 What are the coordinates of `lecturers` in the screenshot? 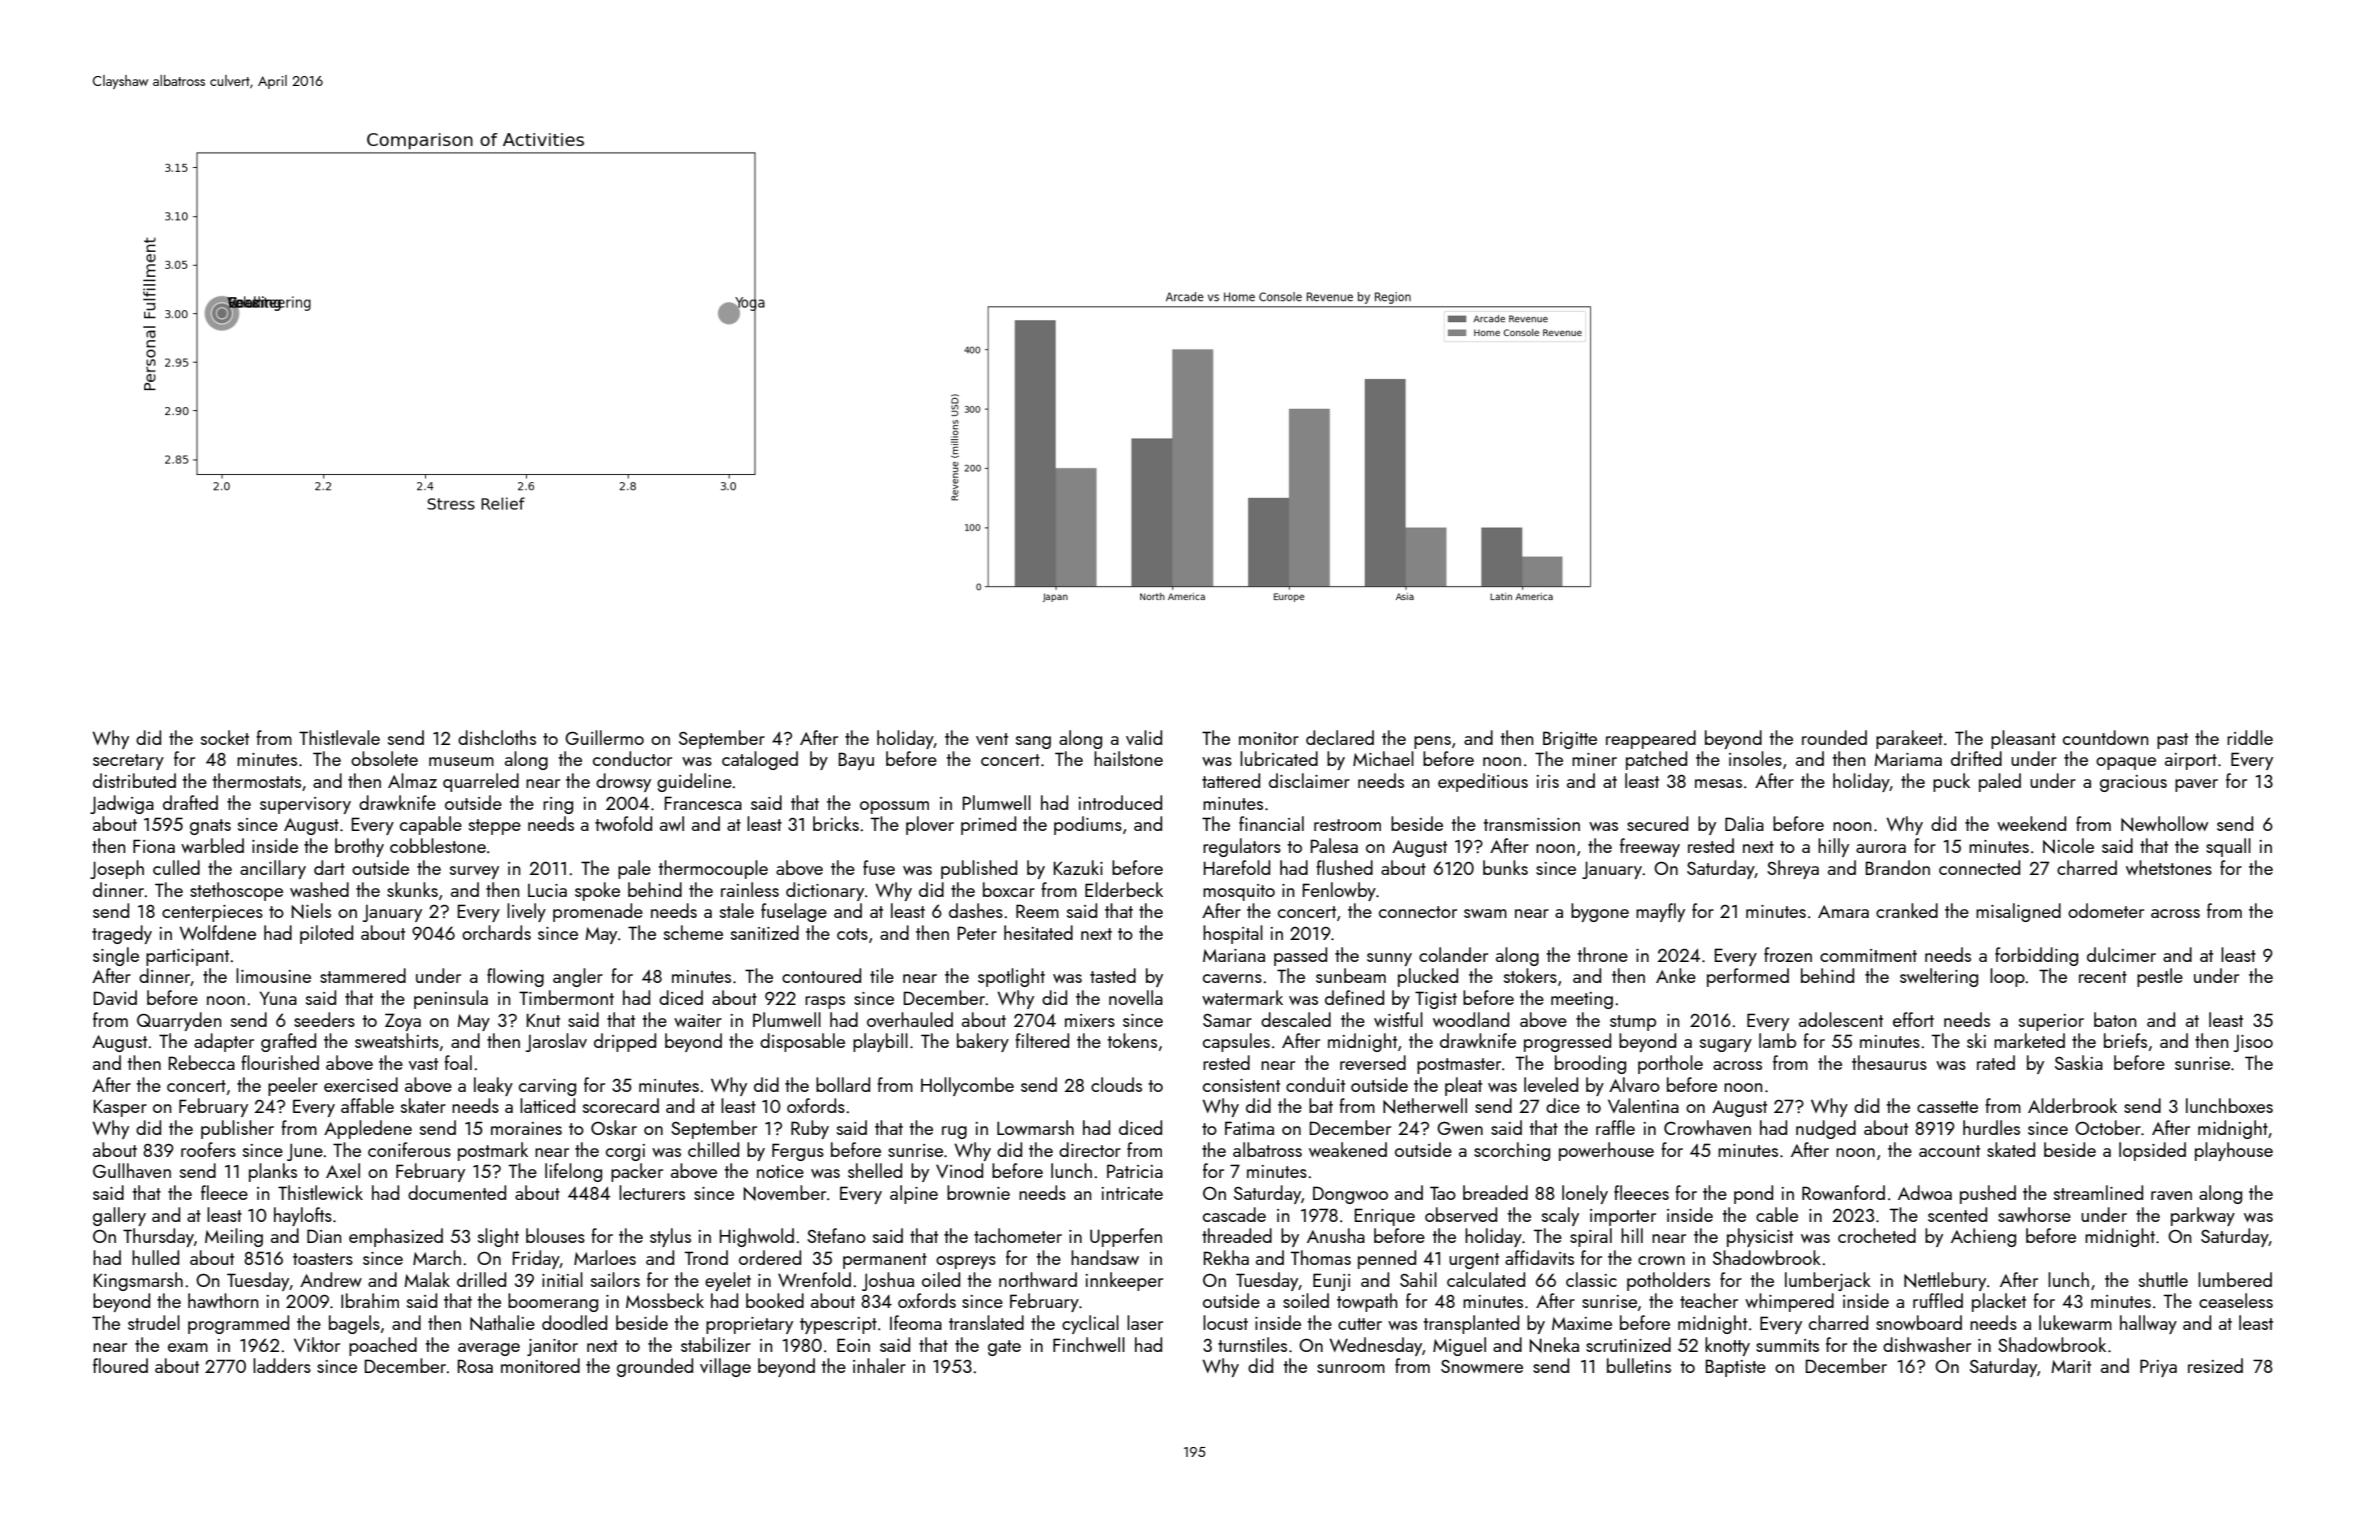 It's located at (652, 1192).
